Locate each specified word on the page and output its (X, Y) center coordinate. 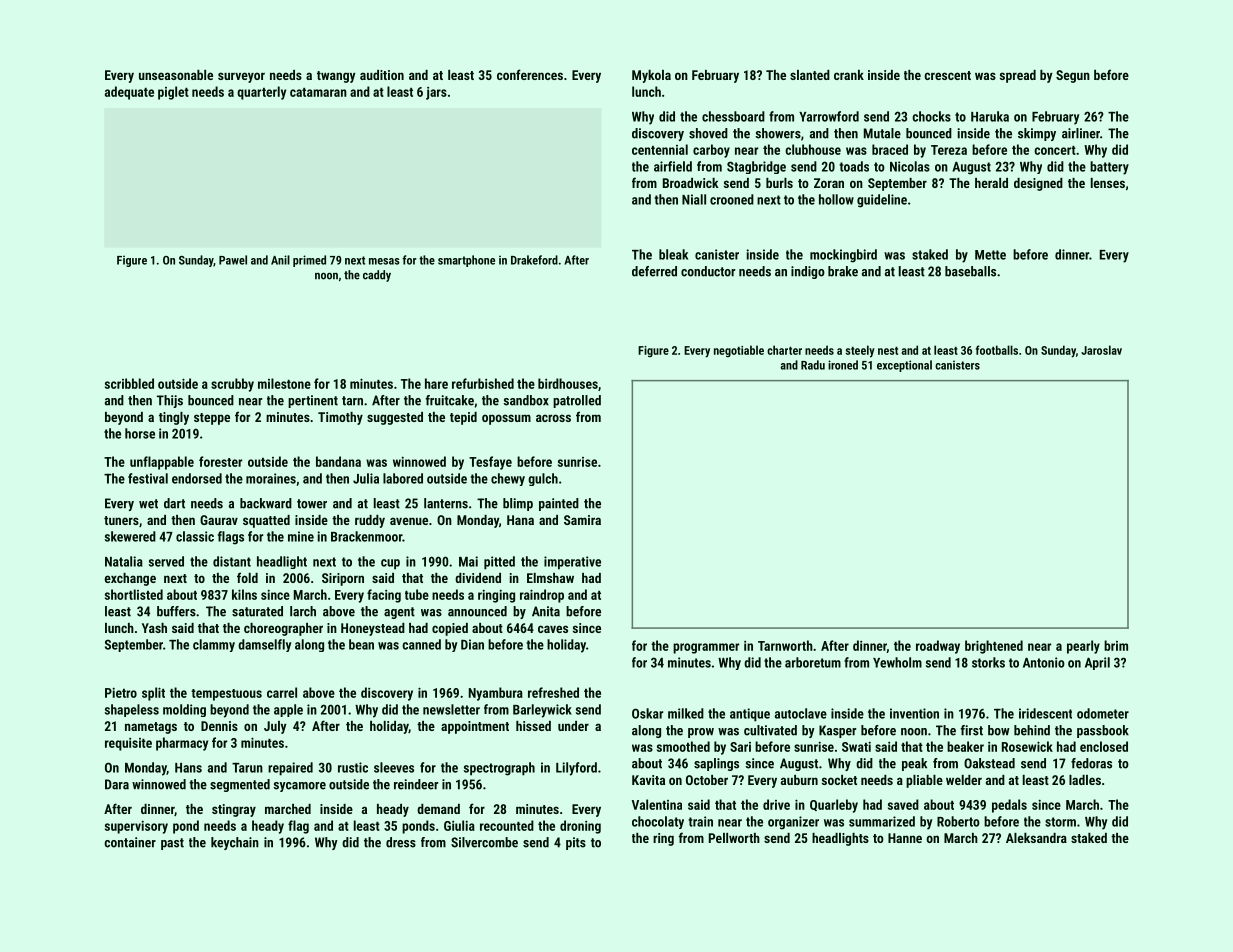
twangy (336, 77)
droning (580, 827)
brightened (994, 647)
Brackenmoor (366, 536)
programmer (706, 648)
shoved (708, 133)
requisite (128, 744)
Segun (1073, 76)
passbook (1103, 731)
